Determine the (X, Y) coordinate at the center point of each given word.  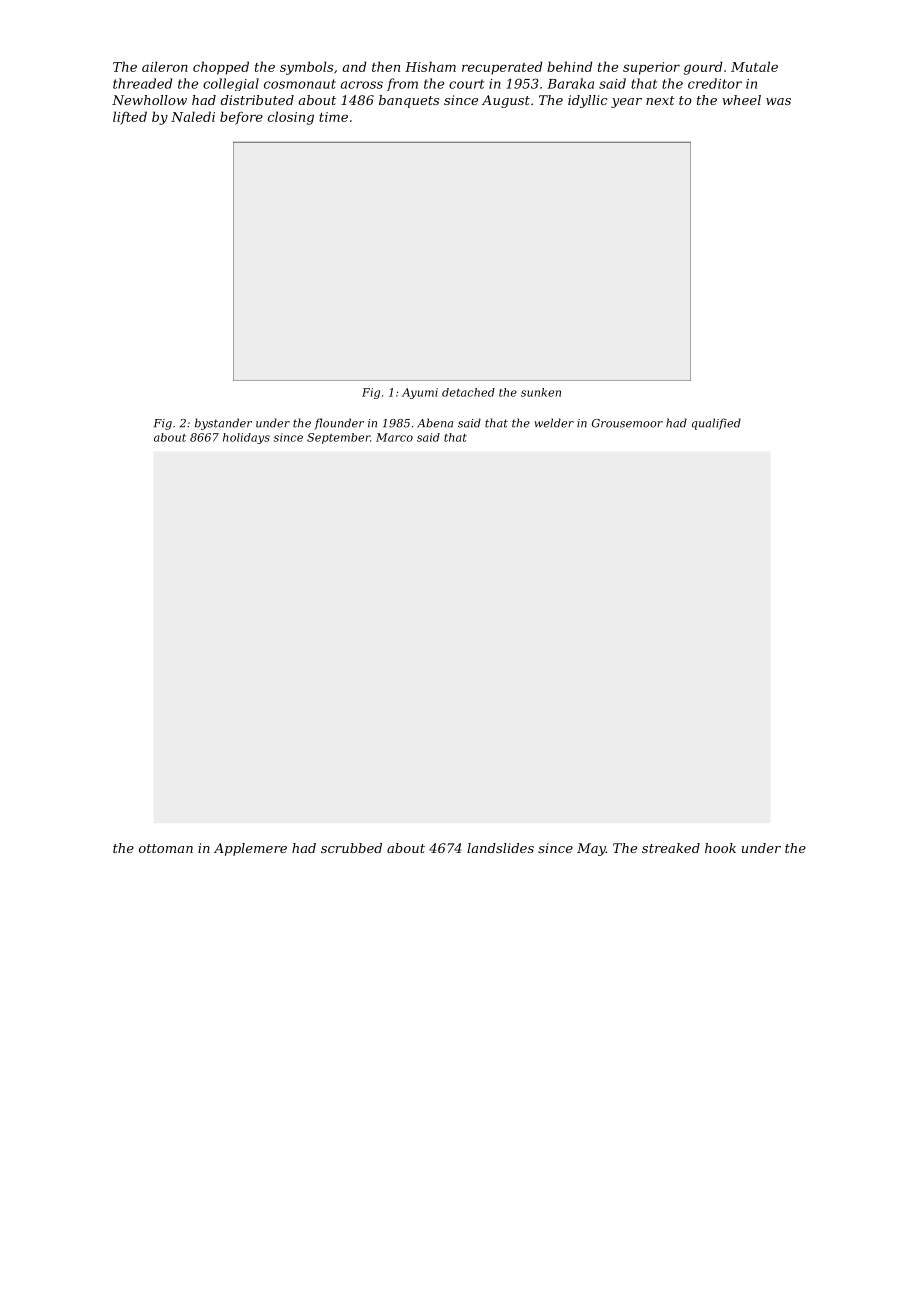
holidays (246, 438)
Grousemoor (627, 423)
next (660, 100)
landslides (500, 848)
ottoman (166, 848)
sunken (541, 392)
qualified (716, 424)
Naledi (193, 116)
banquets (409, 101)
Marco (394, 437)
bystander (223, 424)
